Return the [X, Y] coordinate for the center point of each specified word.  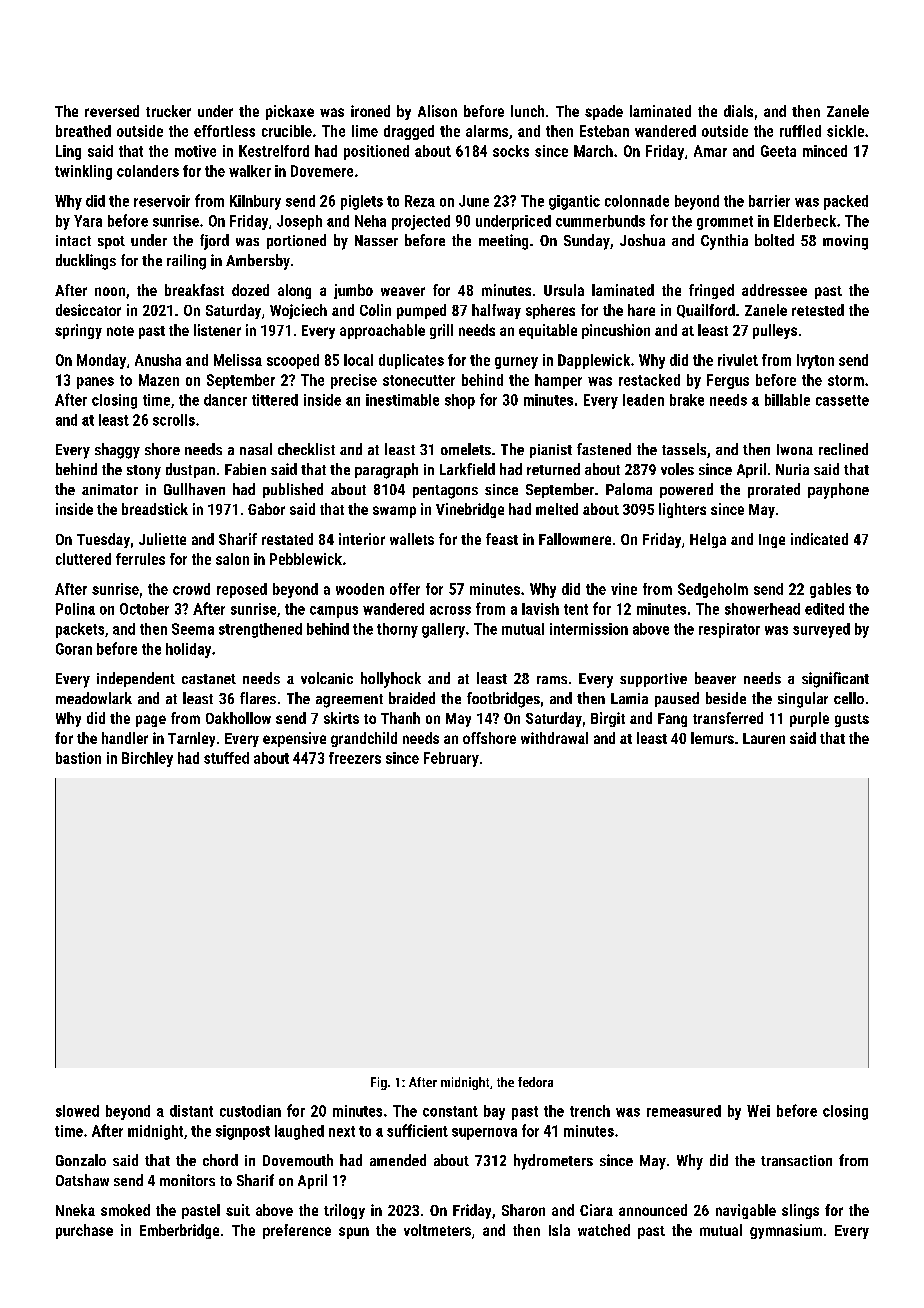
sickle [845, 131]
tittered [275, 400]
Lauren [764, 738]
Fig [379, 1083]
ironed [370, 111]
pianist [551, 451]
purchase [84, 1231]
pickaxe [290, 112]
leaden [643, 400]
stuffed [226, 758]
